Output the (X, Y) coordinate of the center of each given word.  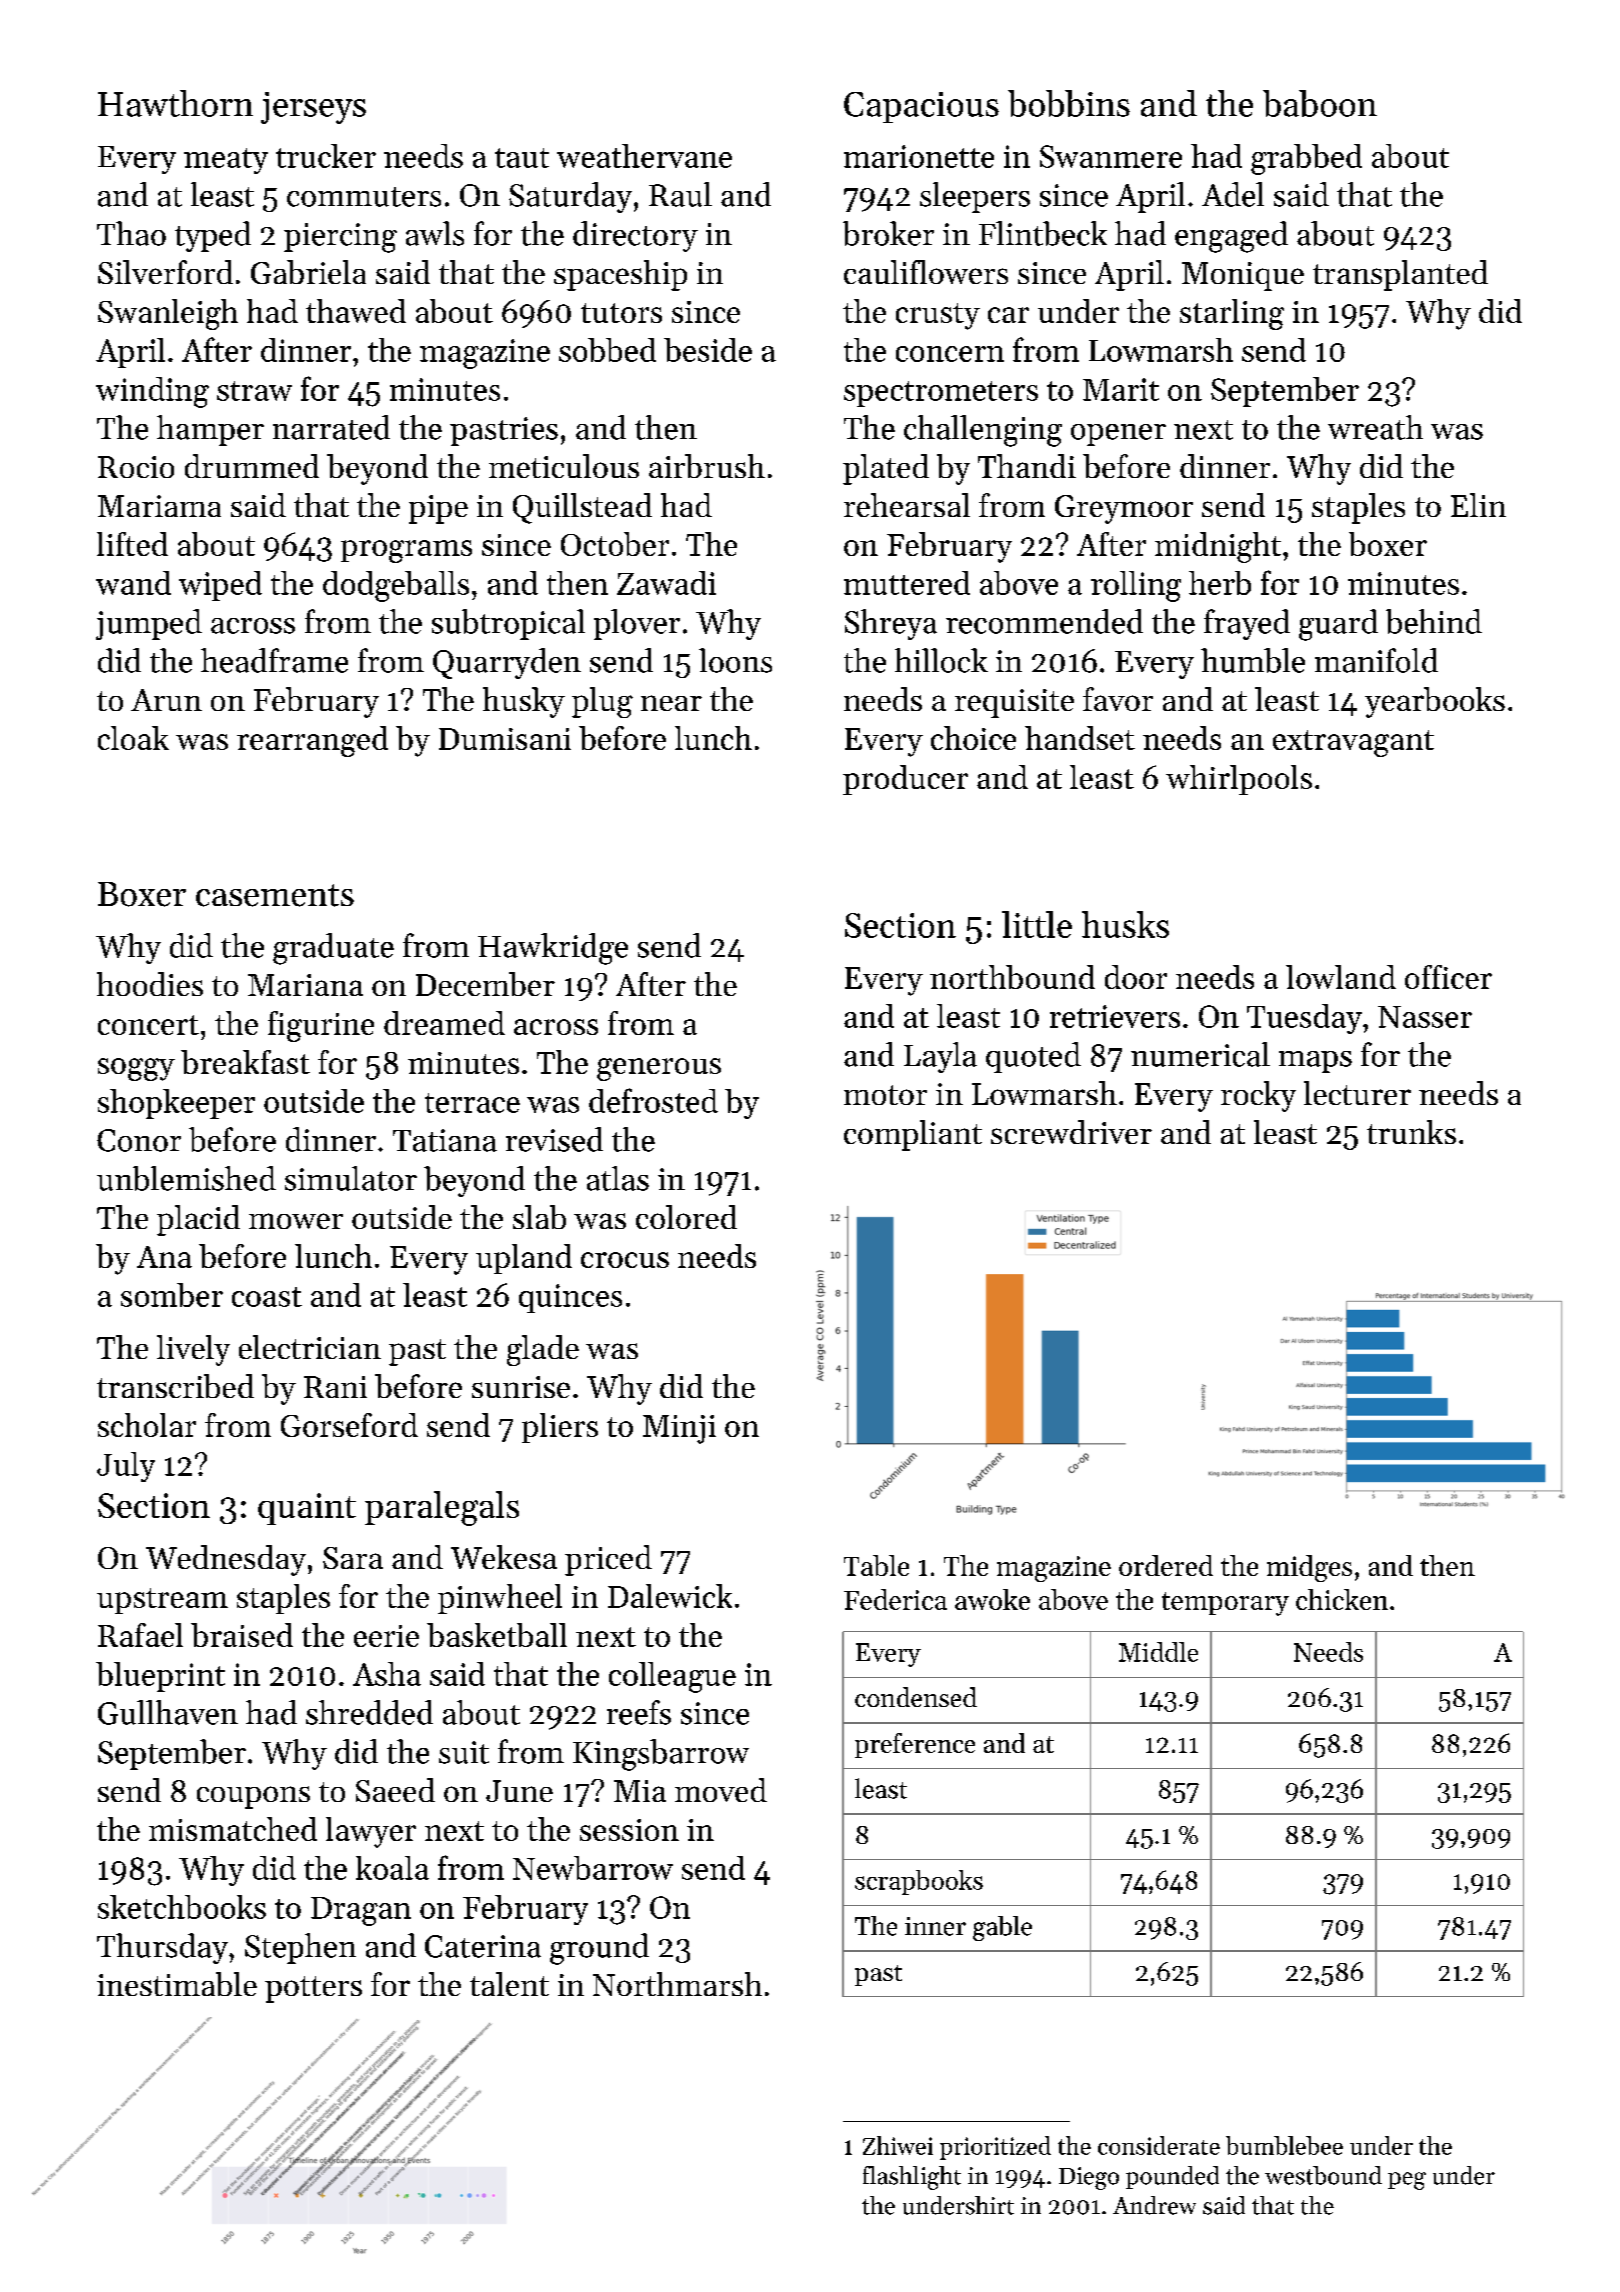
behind (1434, 621)
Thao (131, 233)
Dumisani (505, 739)
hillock (941, 660)
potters (313, 1989)
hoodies (150, 984)
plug (602, 702)
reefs (639, 1712)
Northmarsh (677, 1984)
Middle (1158, 1652)
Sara (353, 1558)
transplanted (1400, 275)
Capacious (921, 107)
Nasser (1425, 1017)
